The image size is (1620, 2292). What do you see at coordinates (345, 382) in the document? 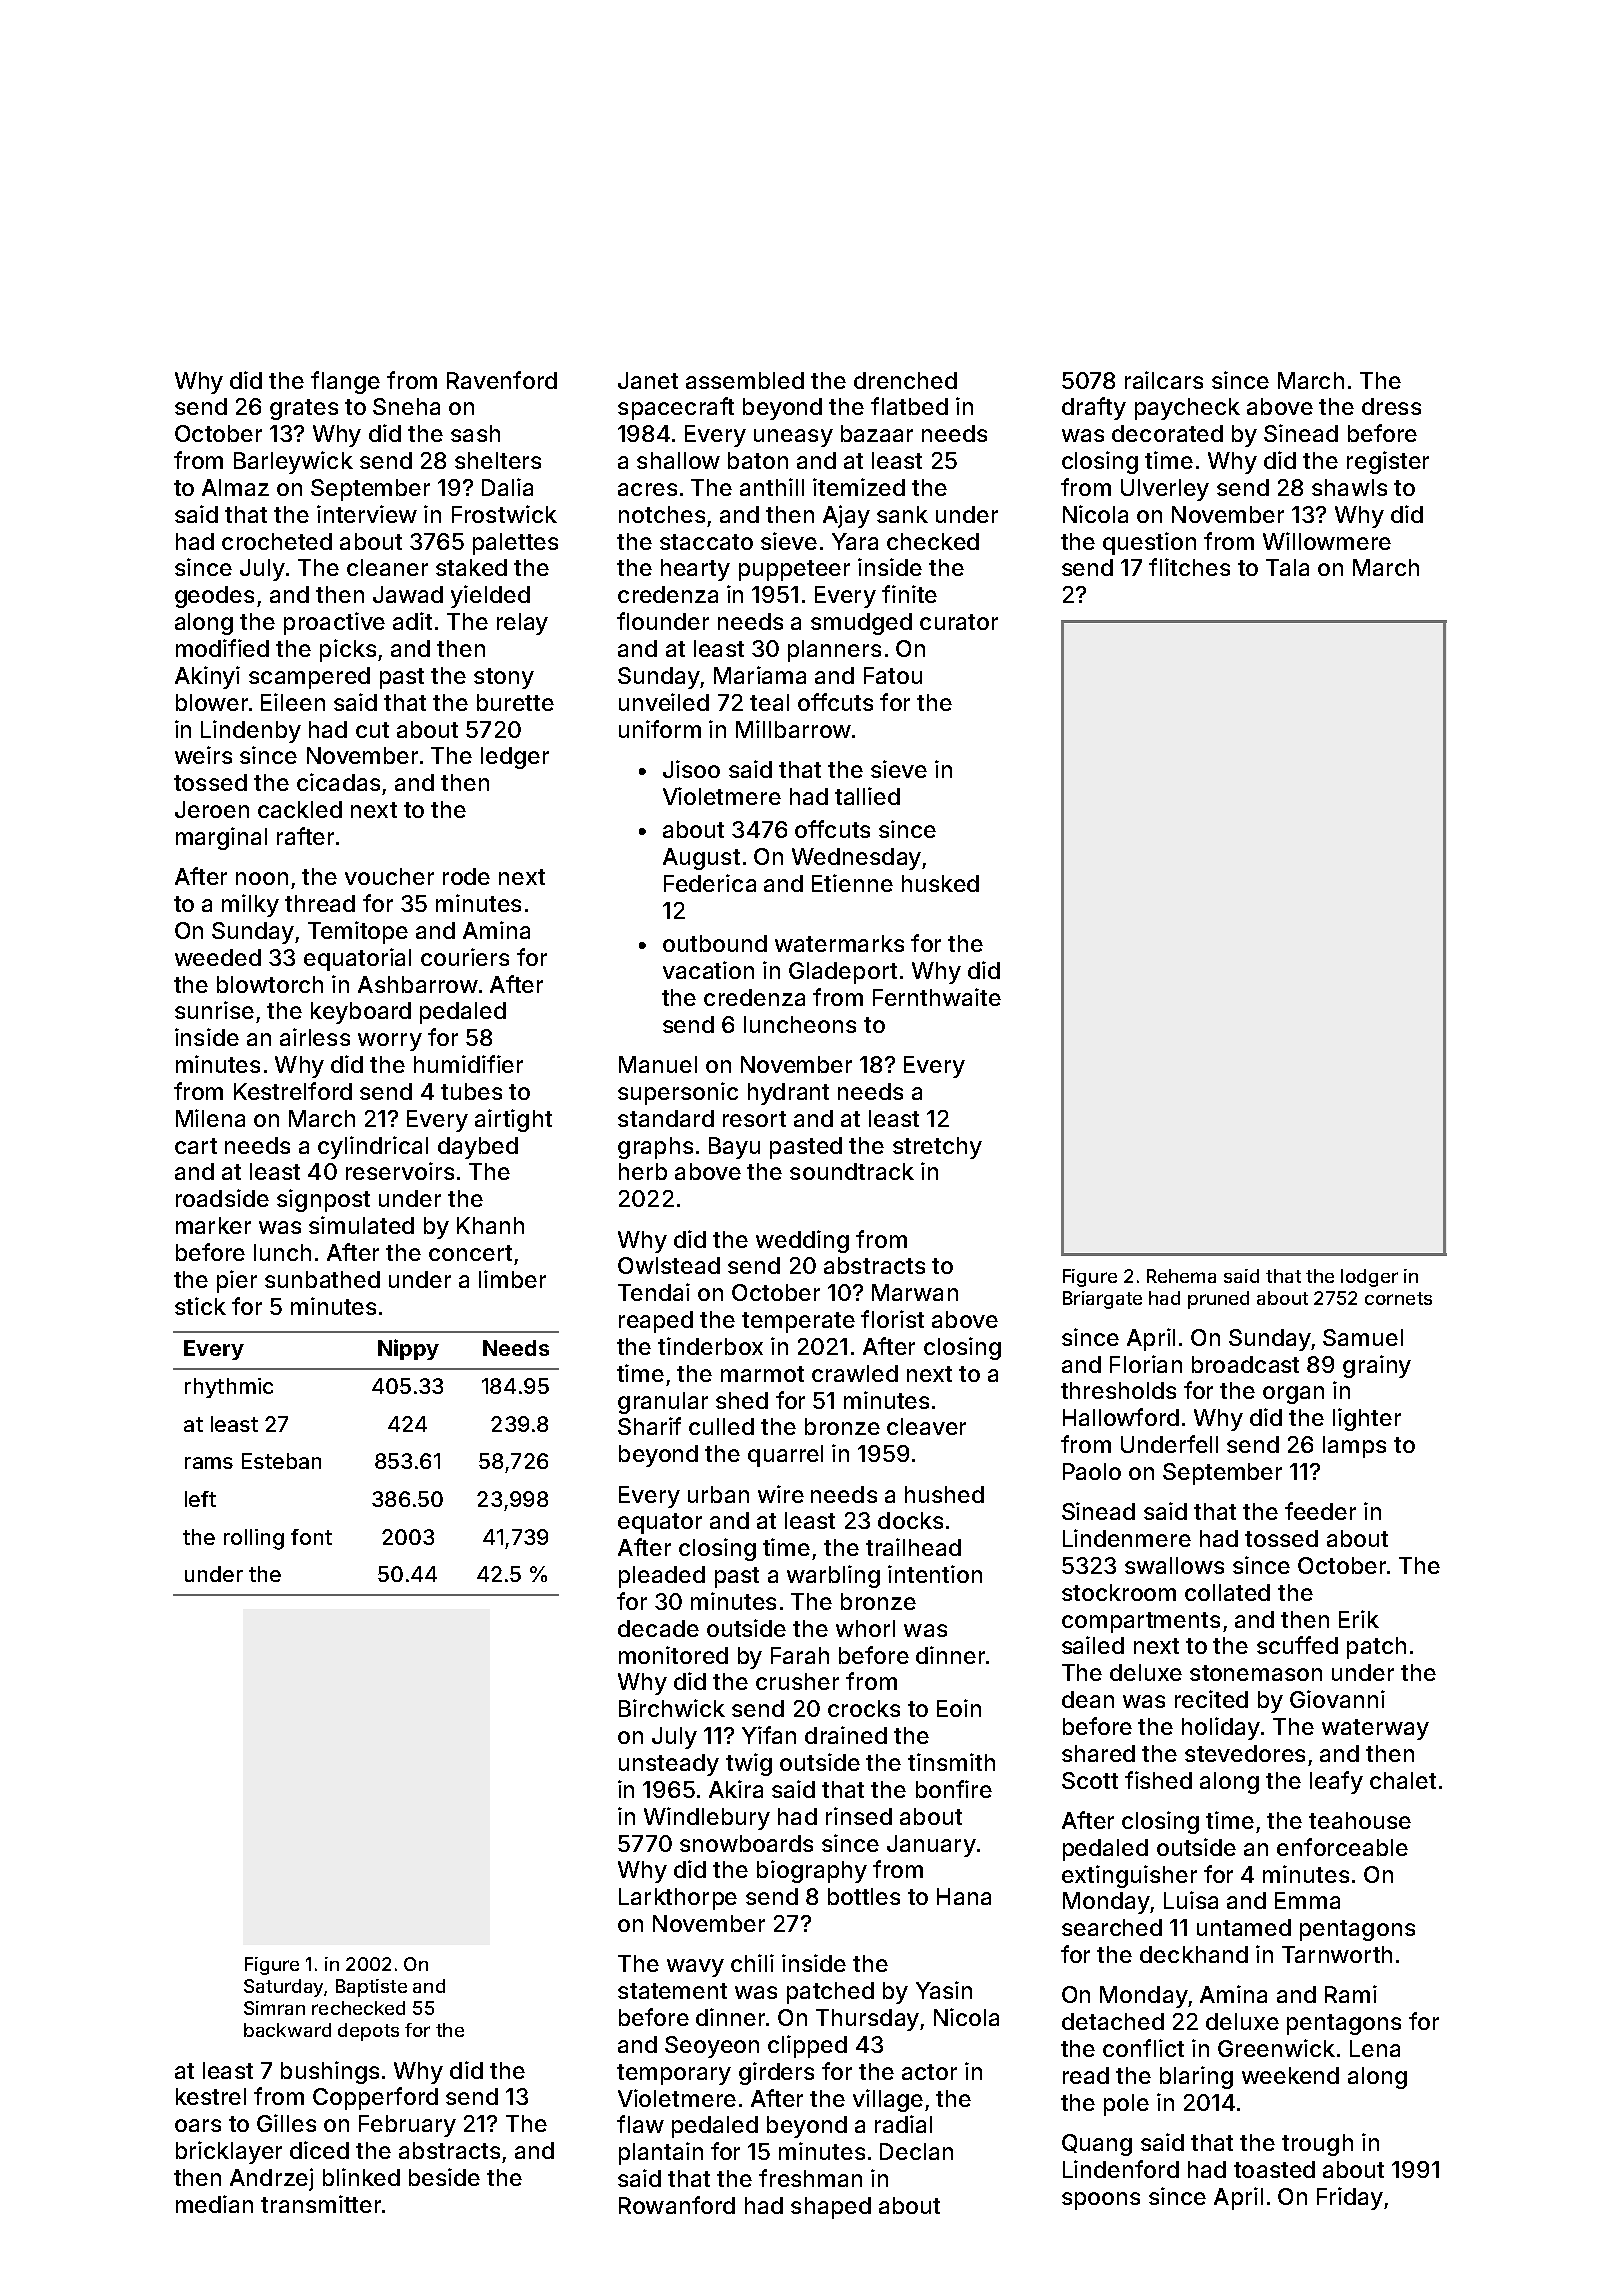
I see `flange` at bounding box center [345, 382].
